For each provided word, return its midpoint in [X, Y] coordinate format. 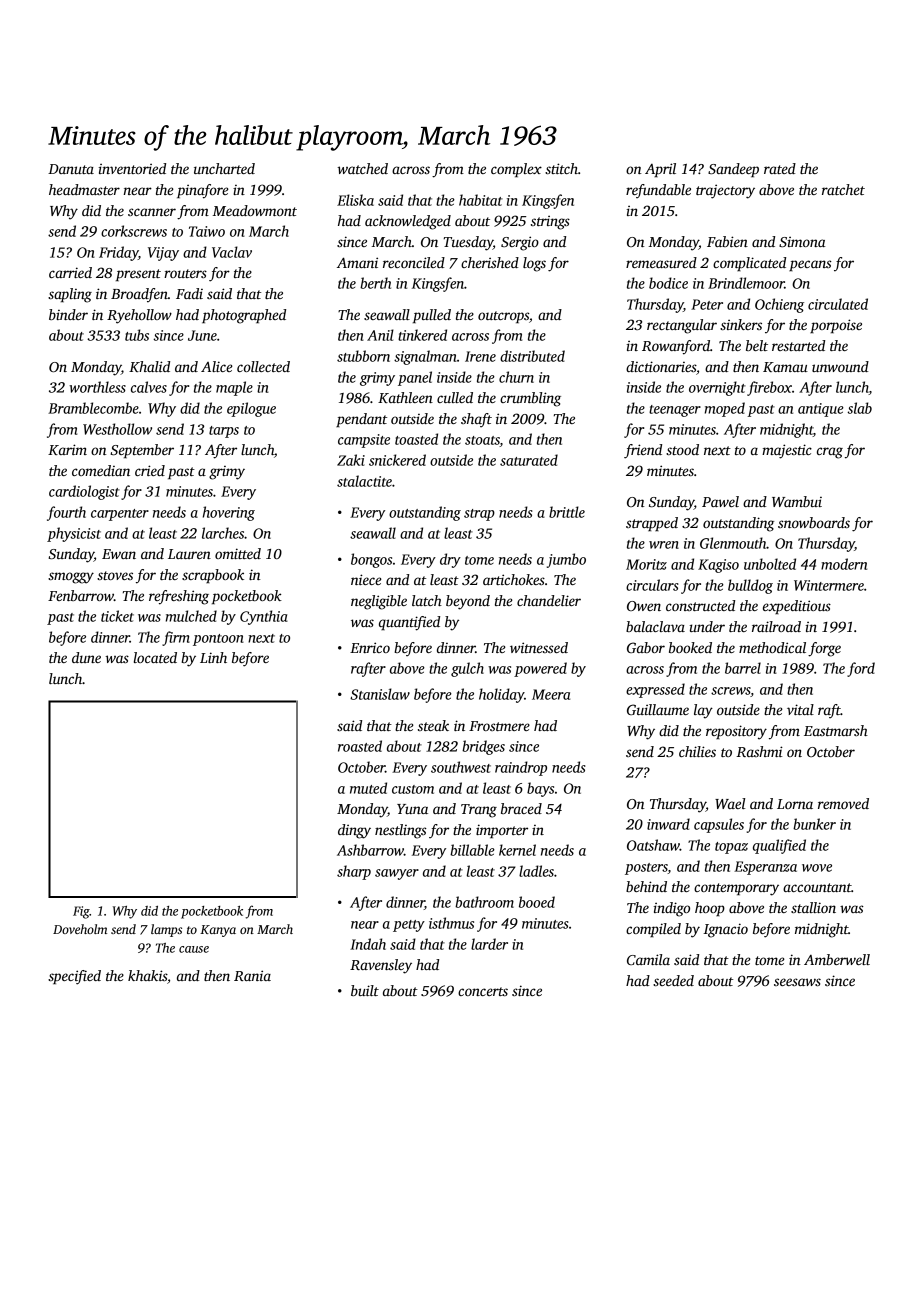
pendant [361, 420]
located [155, 657]
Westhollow [117, 429]
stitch [561, 168]
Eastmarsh [836, 730]
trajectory [725, 191]
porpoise [836, 326]
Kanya [218, 931]
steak [433, 725]
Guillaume [658, 709]
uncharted [224, 168]
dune [86, 657]
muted [368, 788]
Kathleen [405, 397]
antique [821, 410]
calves [149, 387]
